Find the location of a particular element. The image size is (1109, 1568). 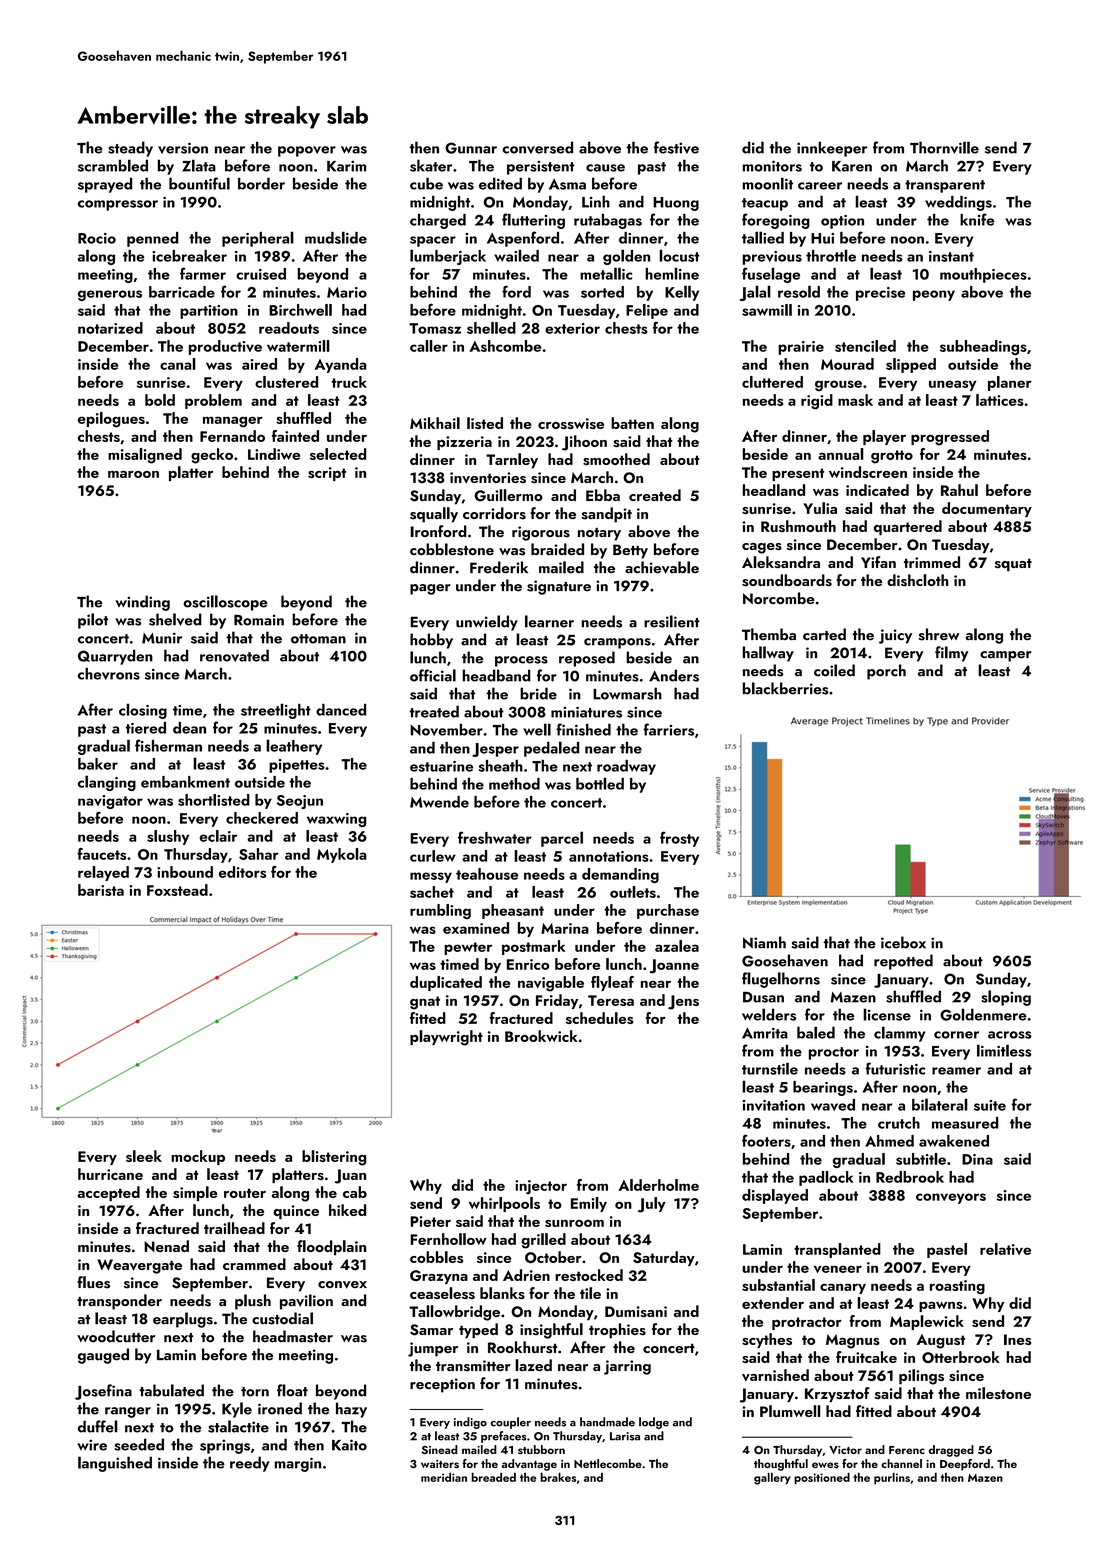

batten is located at coordinates (632, 423).
